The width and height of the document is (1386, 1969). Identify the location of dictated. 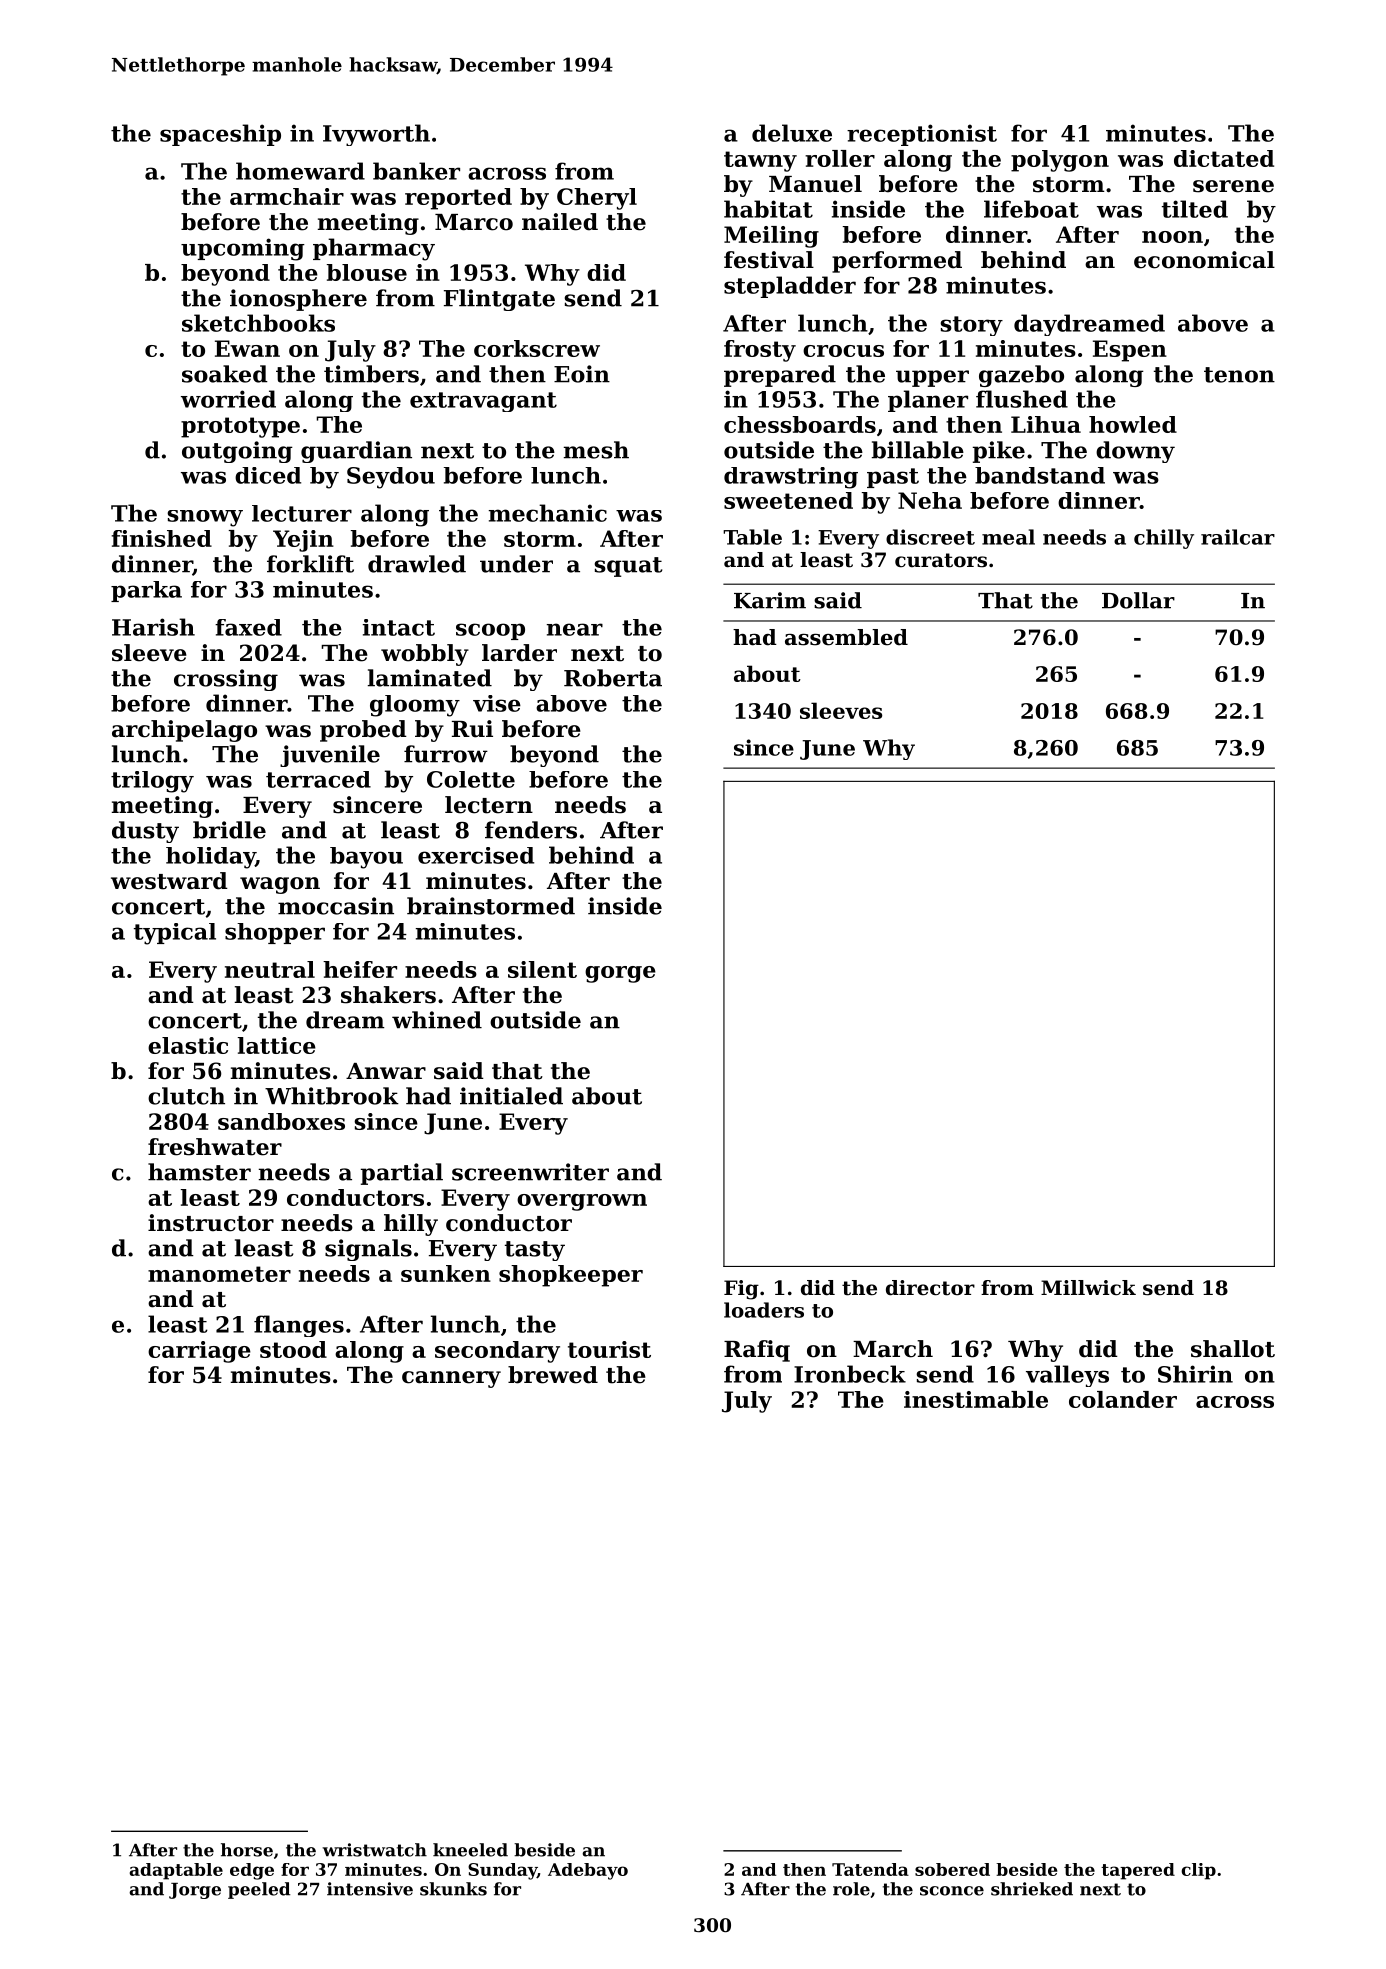
(1224, 158).
